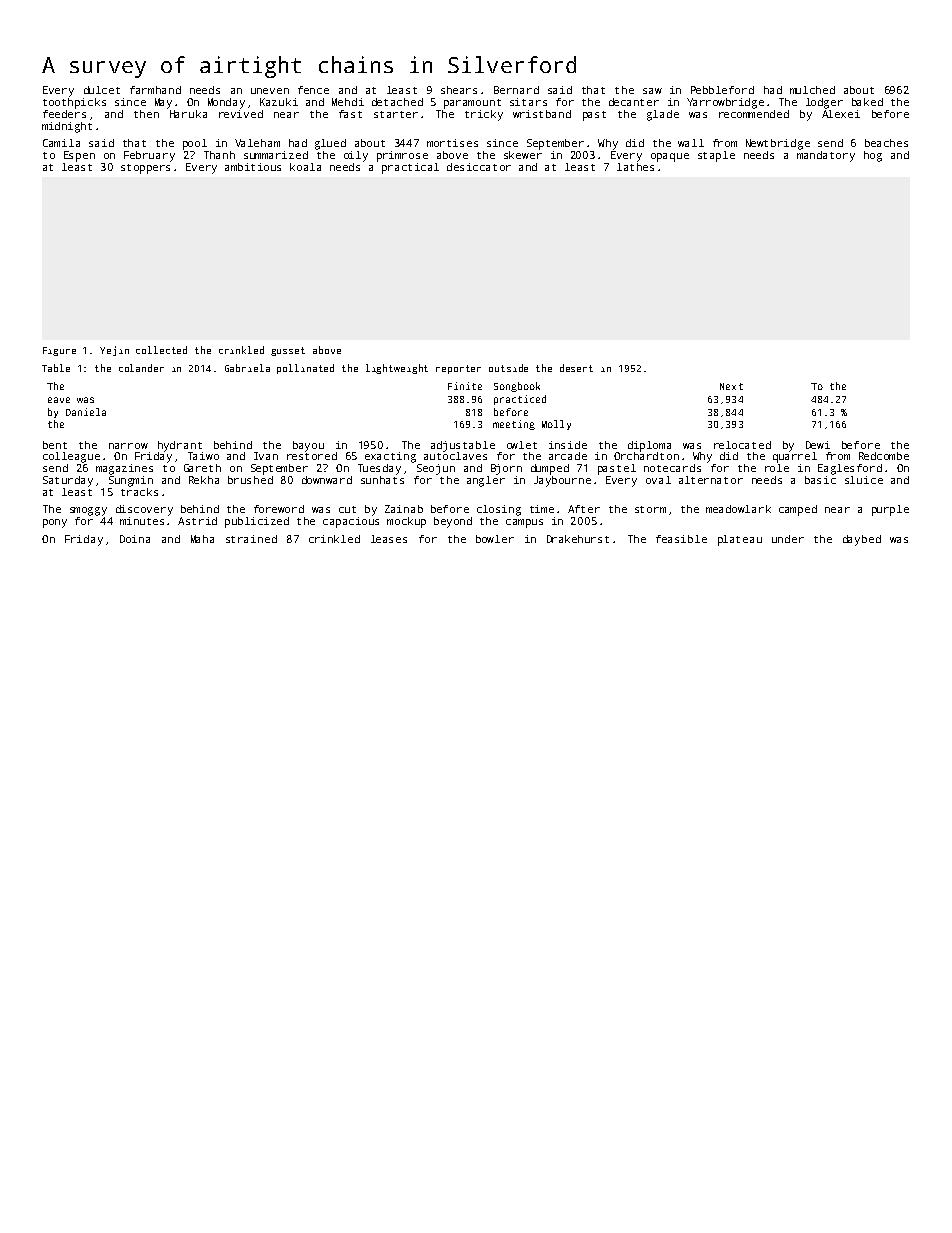 This screenshot has width=952, height=1233. What do you see at coordinates (862, 540) in the screenshot?
I see `daybed` at bounding box center [862, 540].
